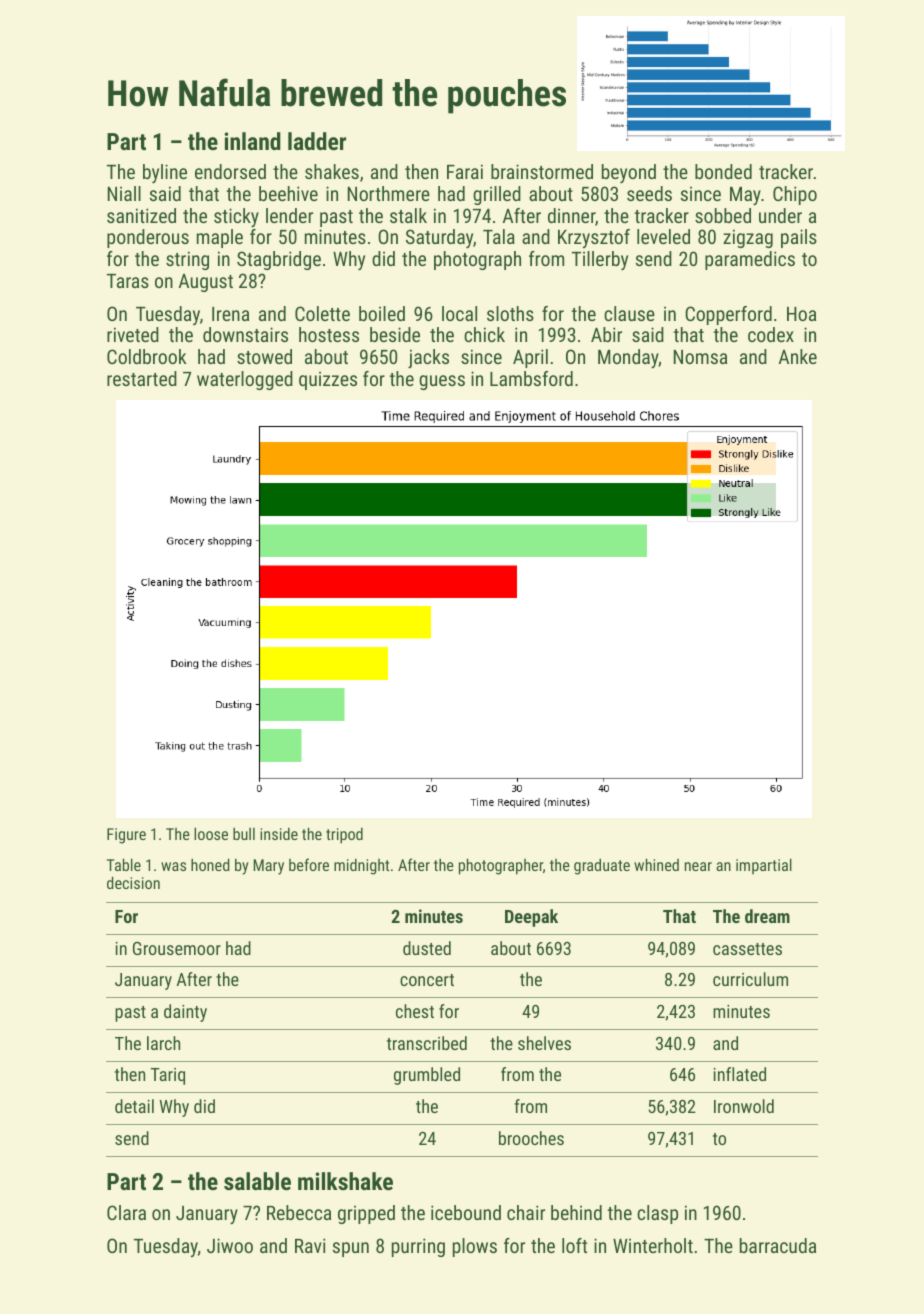 This image has height=1314, width=924. Describe the element at coordinates (698, 866) in the image. I see `near` at that location.
